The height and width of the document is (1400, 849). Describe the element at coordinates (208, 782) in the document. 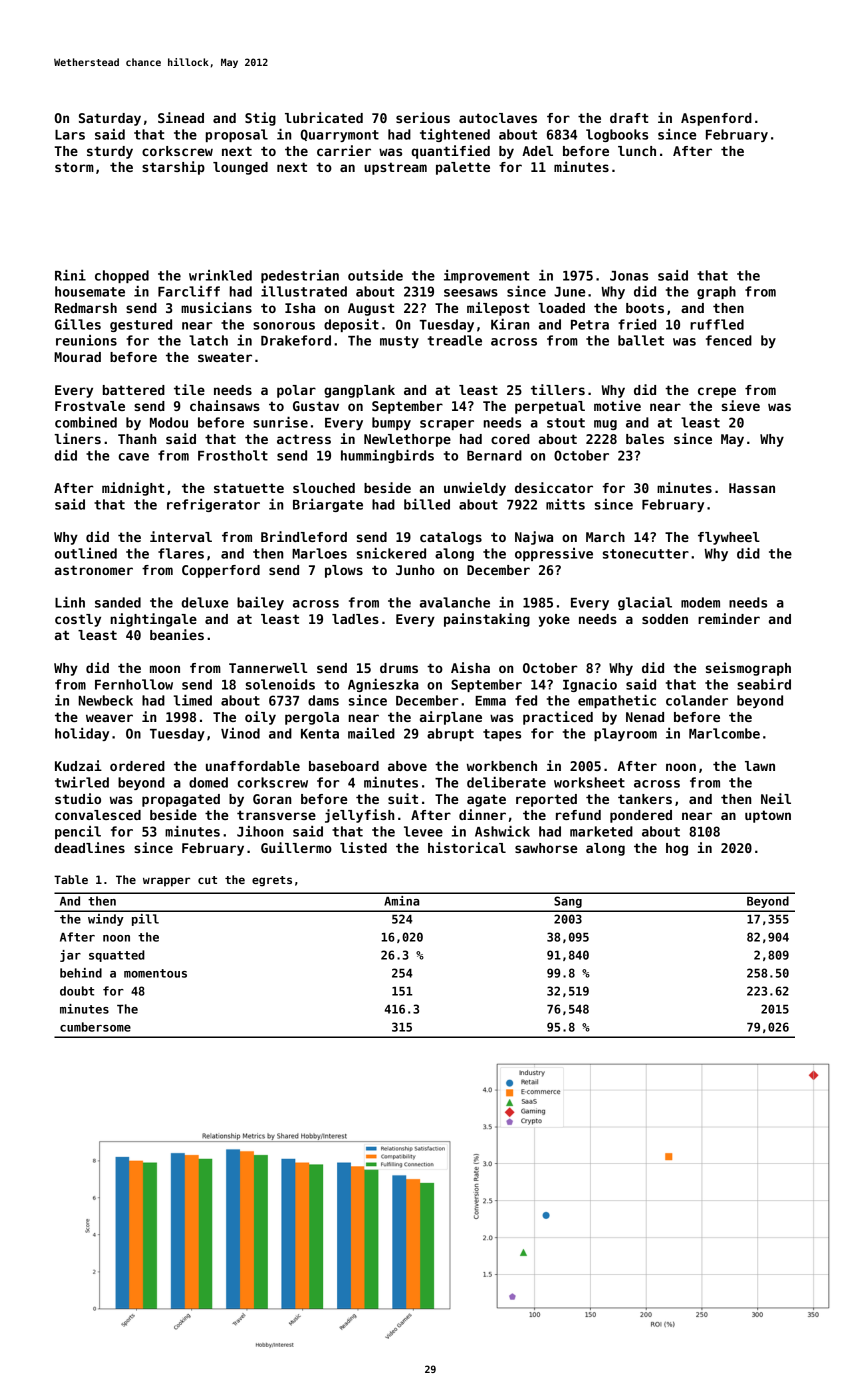

I see `domed` at that location.
